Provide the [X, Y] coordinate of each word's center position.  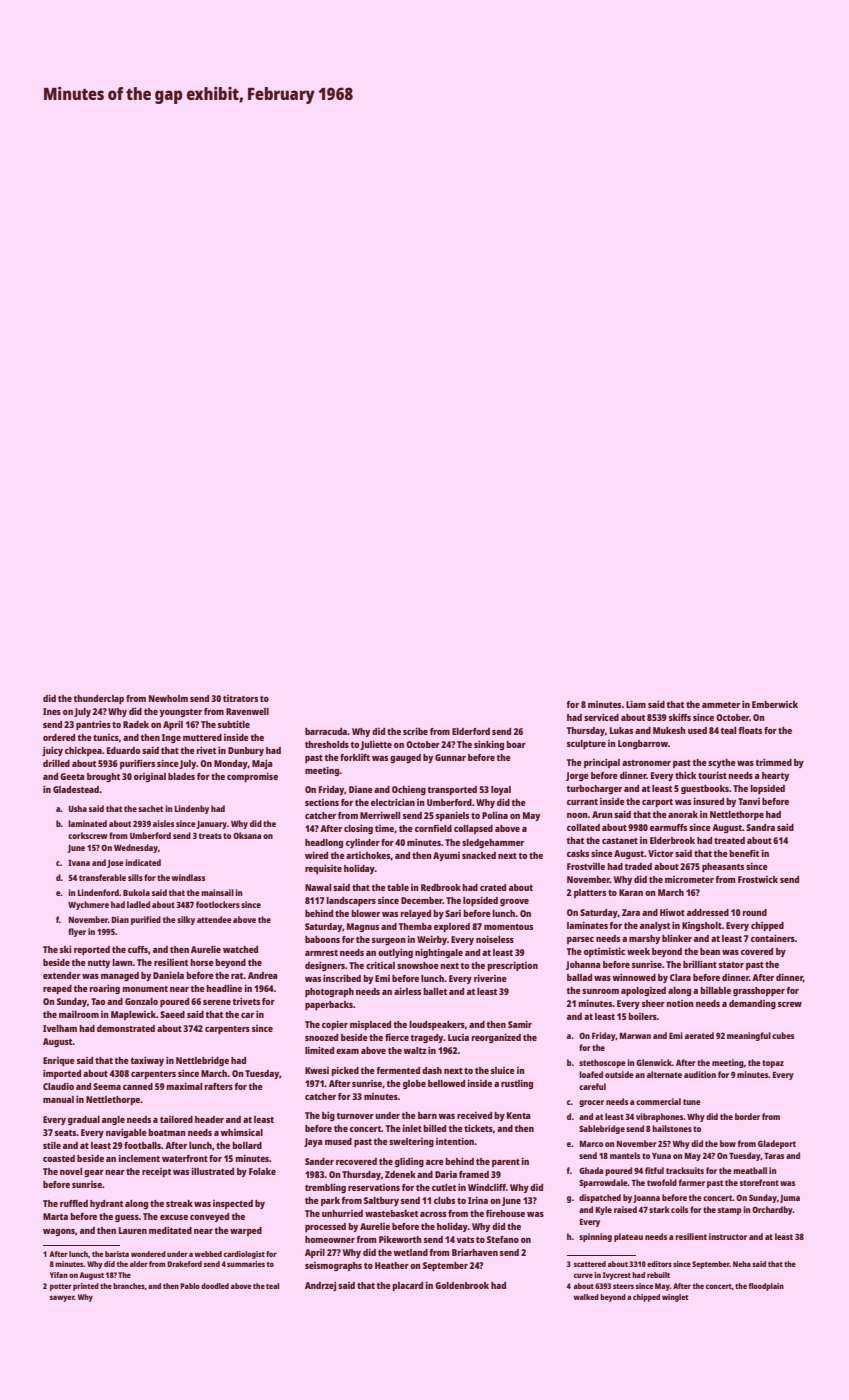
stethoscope [602, 1063]
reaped [57, 989]
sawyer [62, 1298]
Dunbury [246, 751]
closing [358, 829]
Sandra [760, 827]
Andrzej [320, 1286]
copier [335, 1025]
